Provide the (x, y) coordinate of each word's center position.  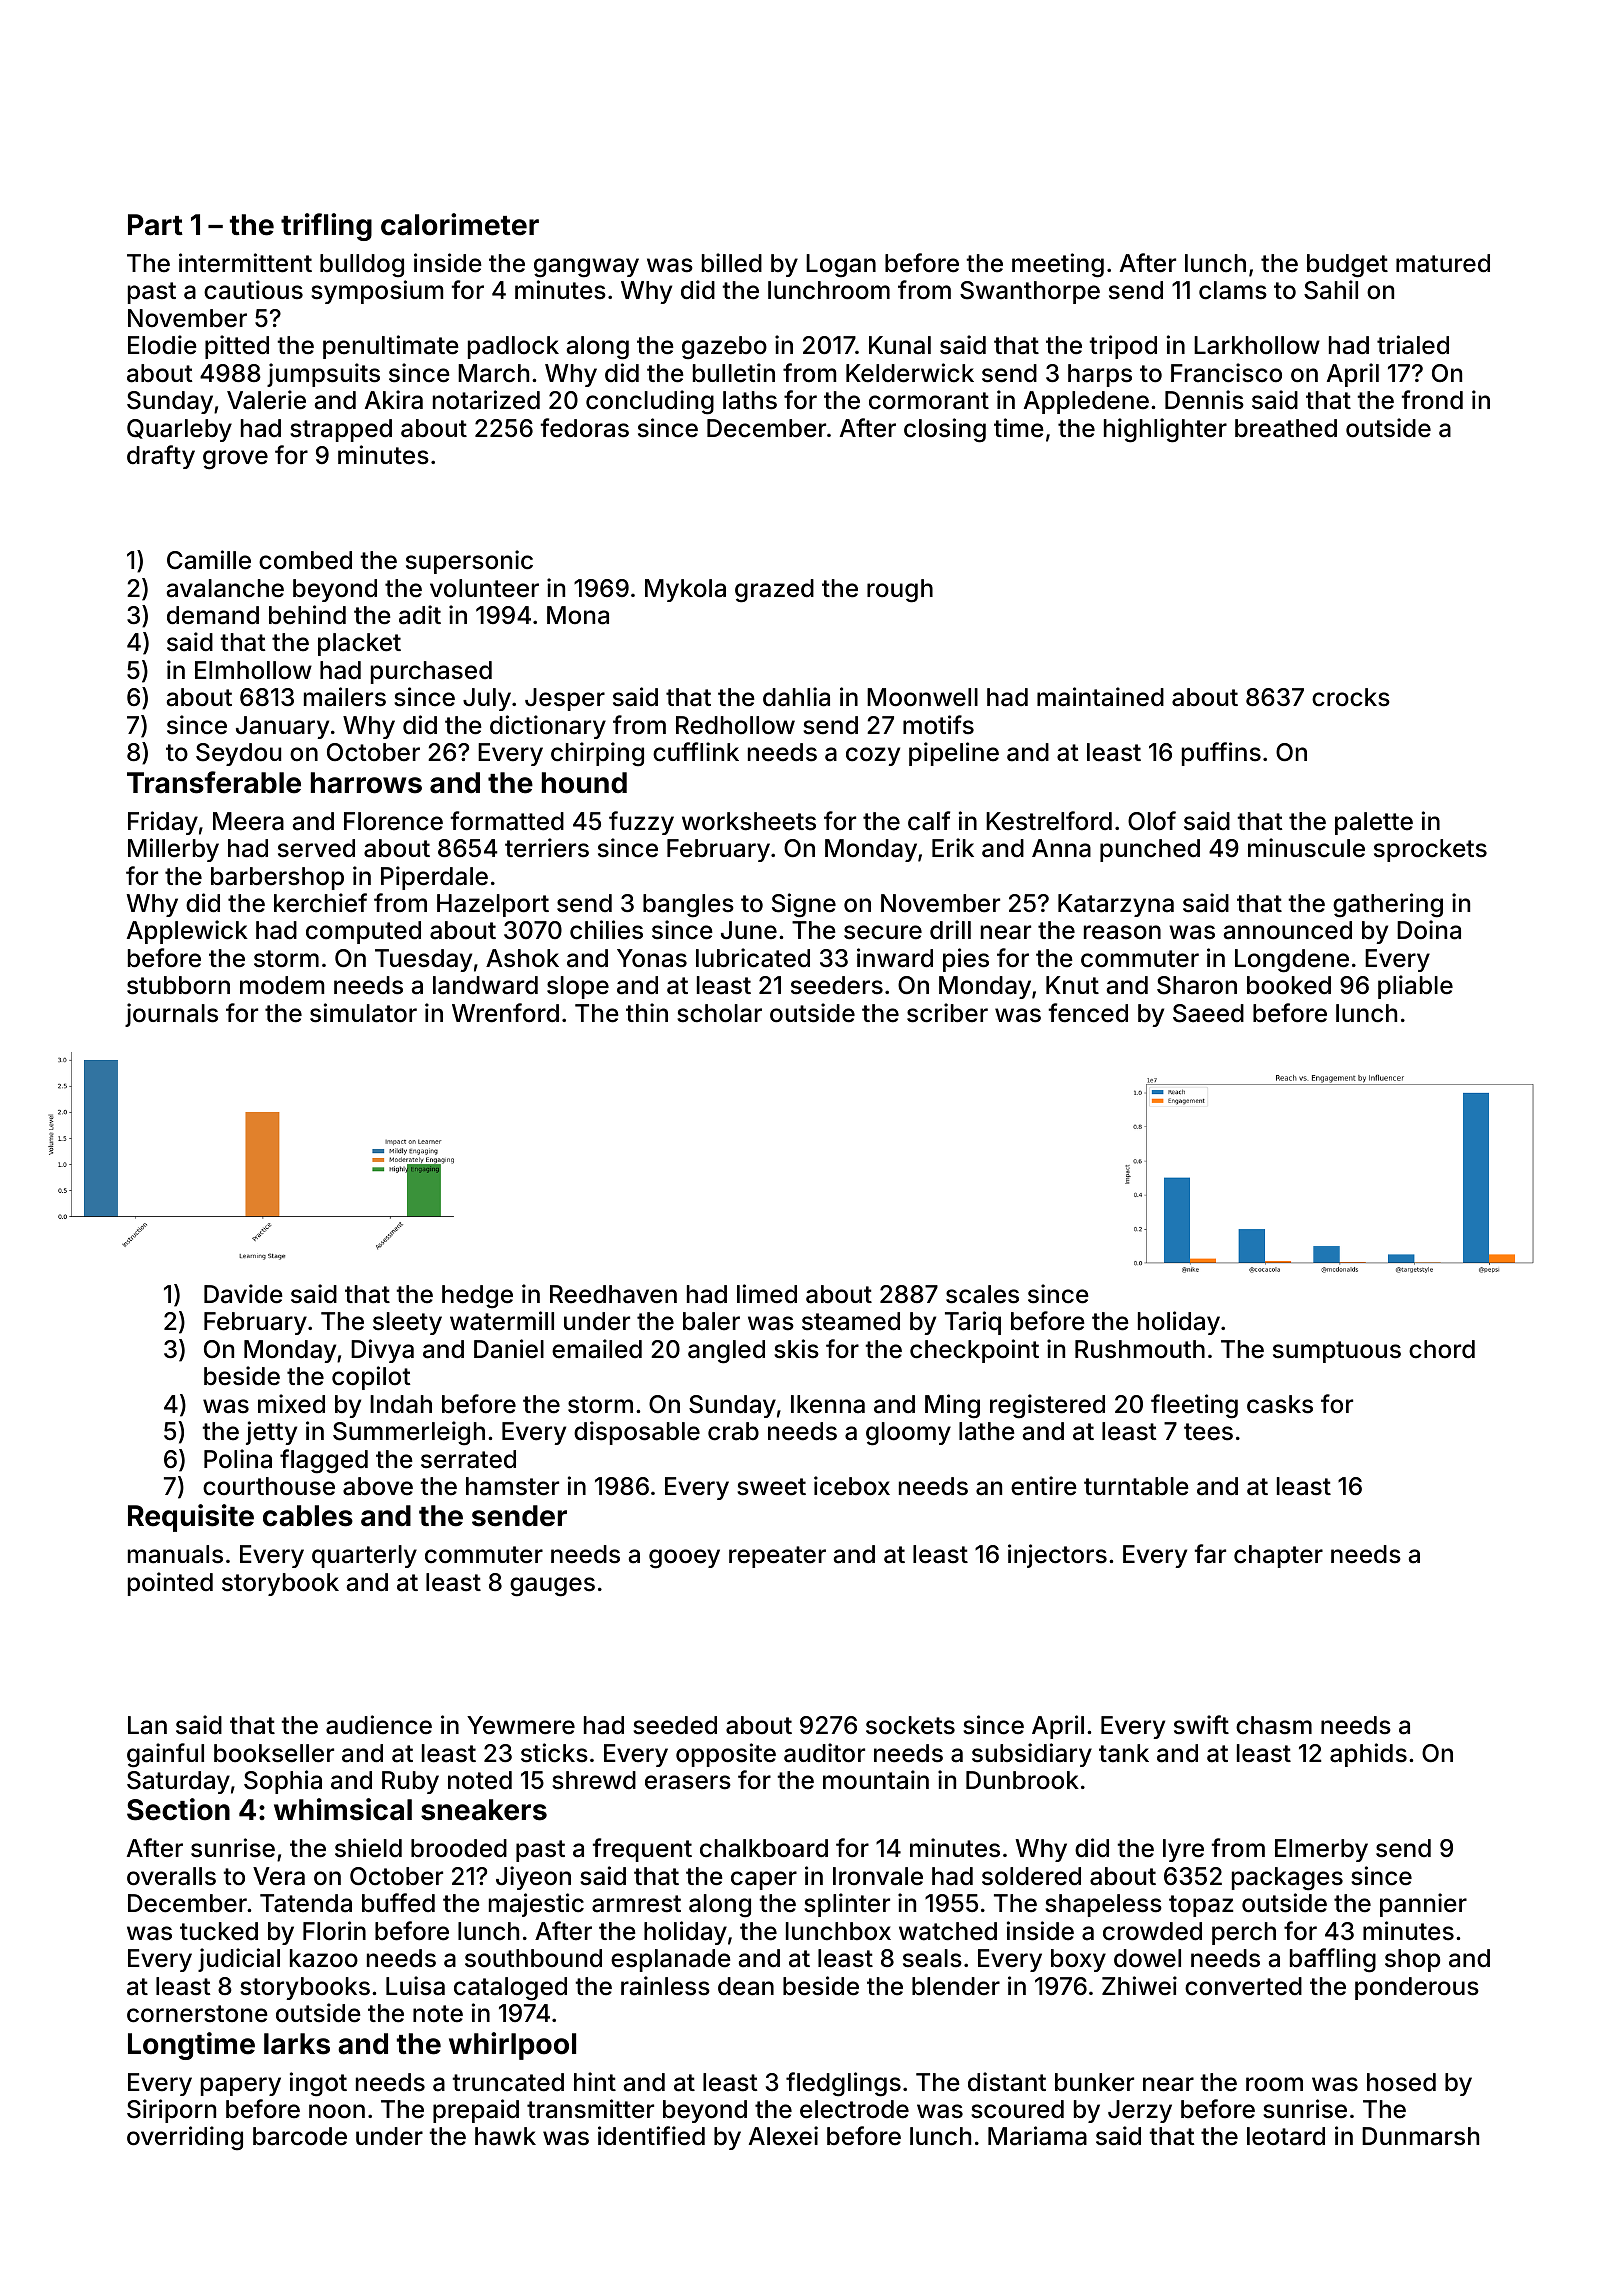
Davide (243, 1294)
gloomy (908, 1434)
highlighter (1165, 430)
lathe (987, 1431)
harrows (366, 783)
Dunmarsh (1420, 2136)
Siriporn (171, 2111)
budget (1347, 266)
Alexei (783, 2136)
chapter (1278, 1556)
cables (308, 1516)
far (1210, 1554)
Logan (841, 266)
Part (155, 225)
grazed (774, 591)
